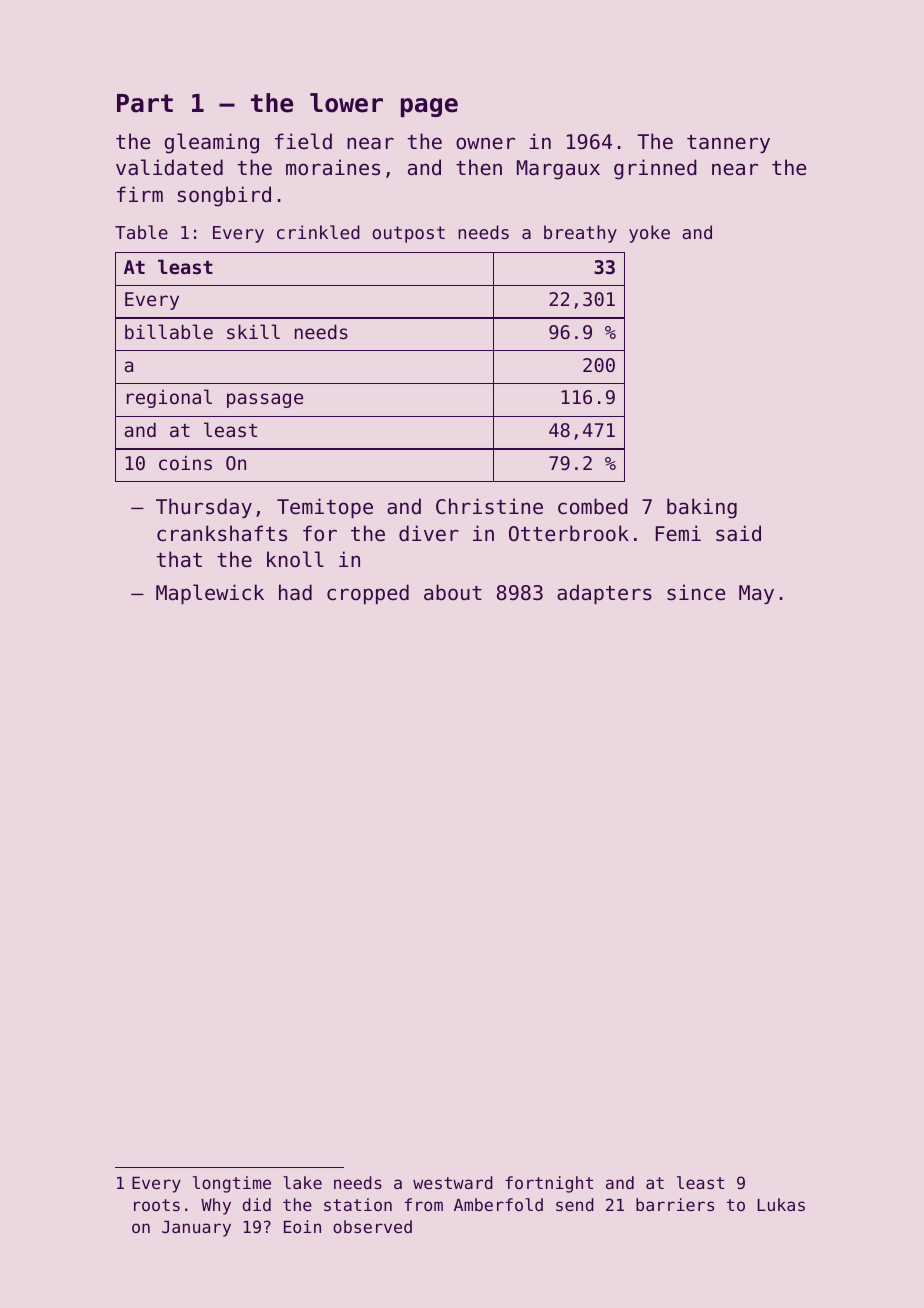 The image size is (924, 1308). Describe the element at coordinates (196, 1229) in the image. I see `January` at that location.
